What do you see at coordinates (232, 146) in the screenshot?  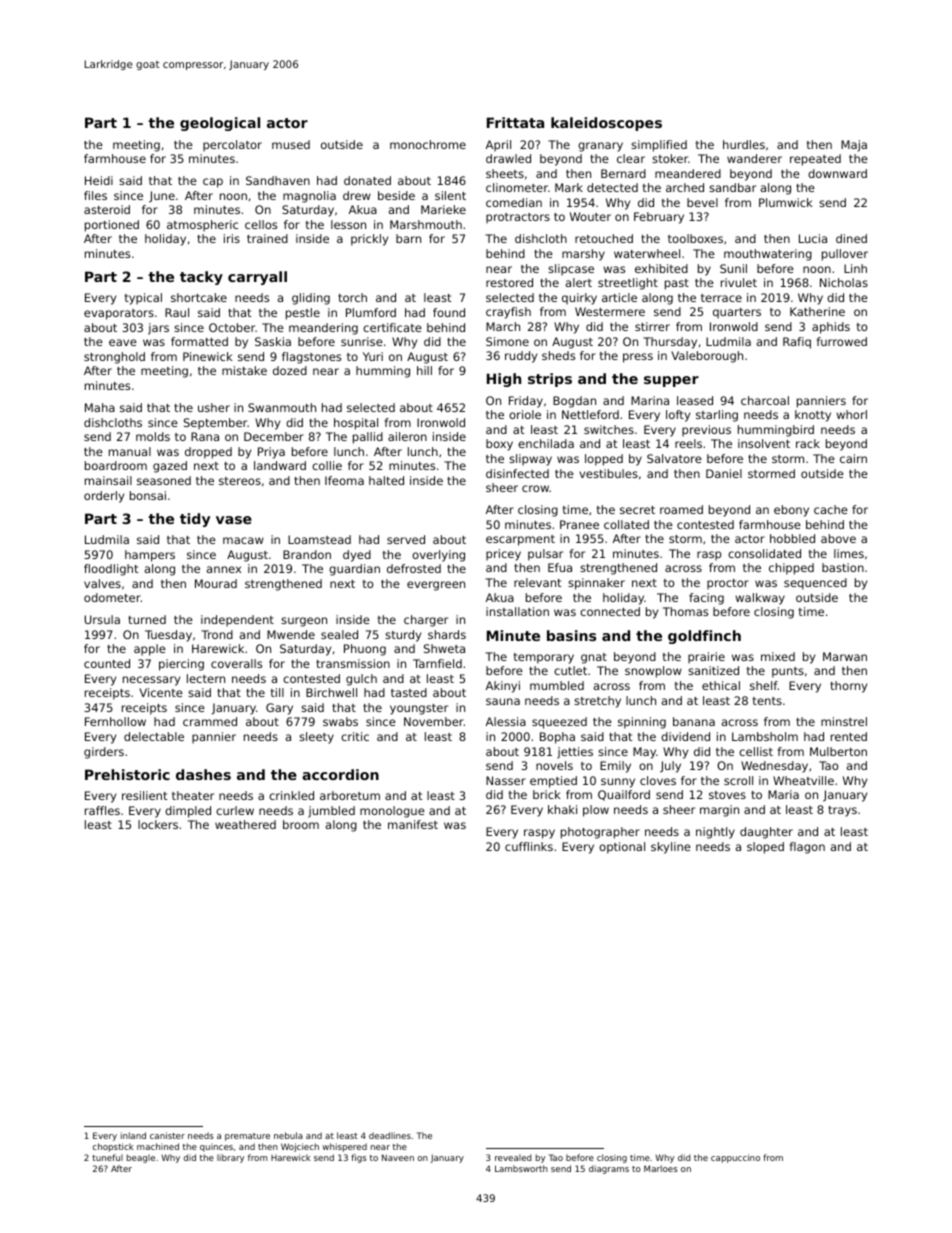 I see `percolator` at bounding box center [232, 146].
